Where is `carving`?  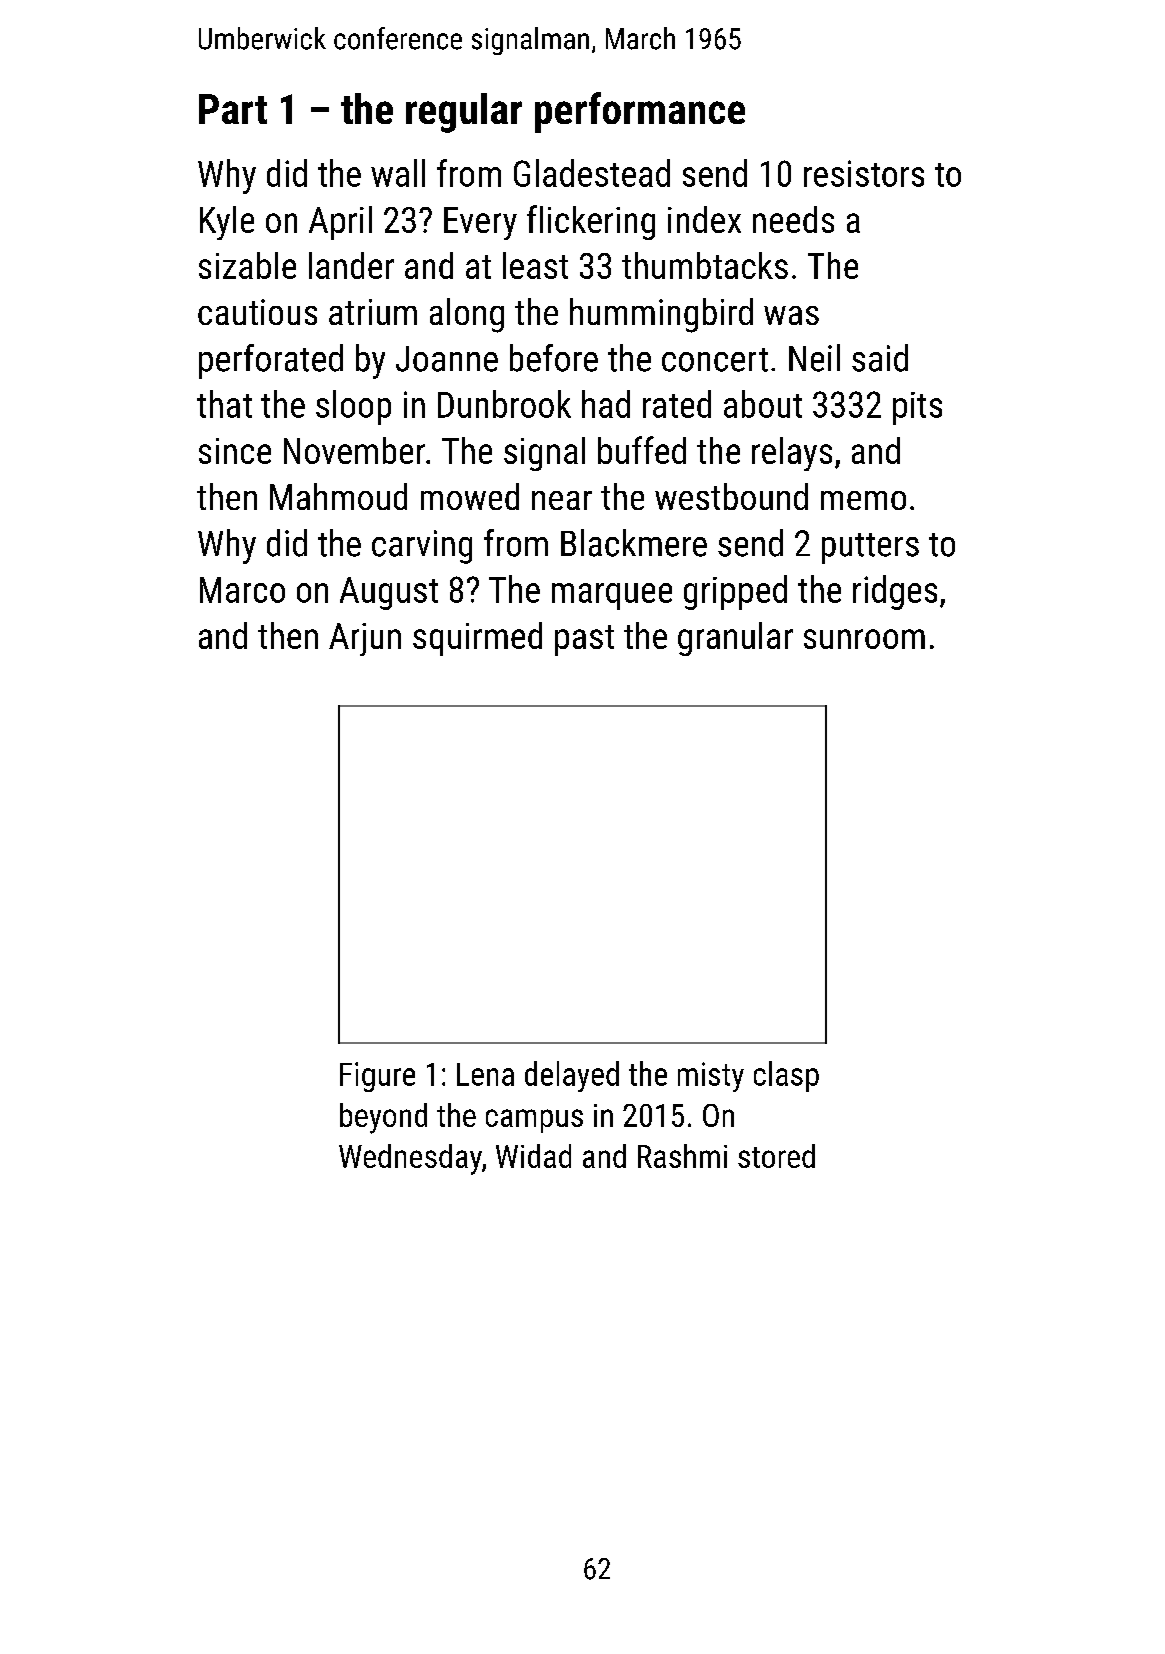
carving is located at coordinates (422, 547).
